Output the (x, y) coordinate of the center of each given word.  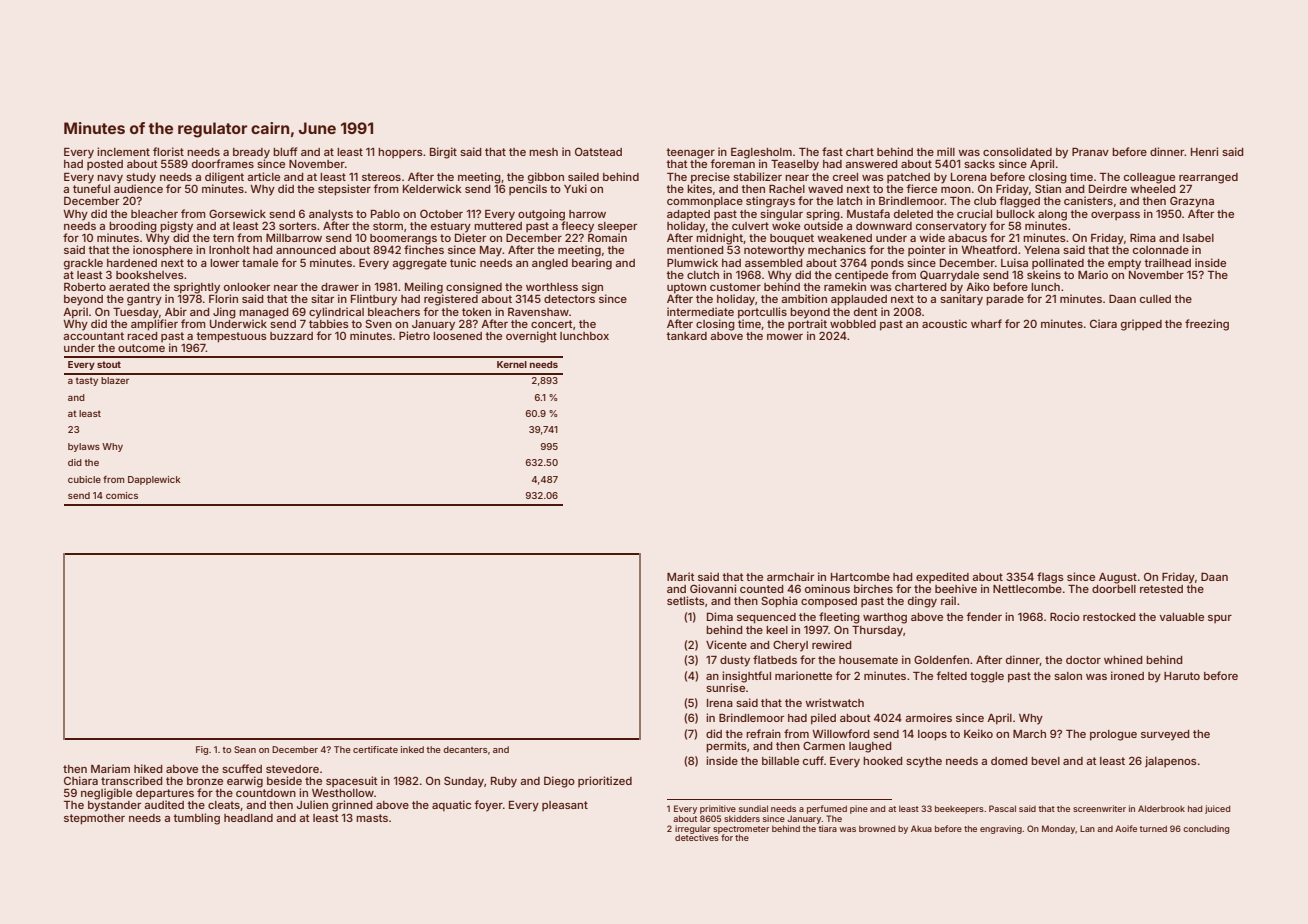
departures (165, 794)
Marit (681, 576)
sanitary (961, 300)
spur (1220, 619)
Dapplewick (154, 480)
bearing (592, 264)
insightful (746, 677)
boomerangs (403, 239)
